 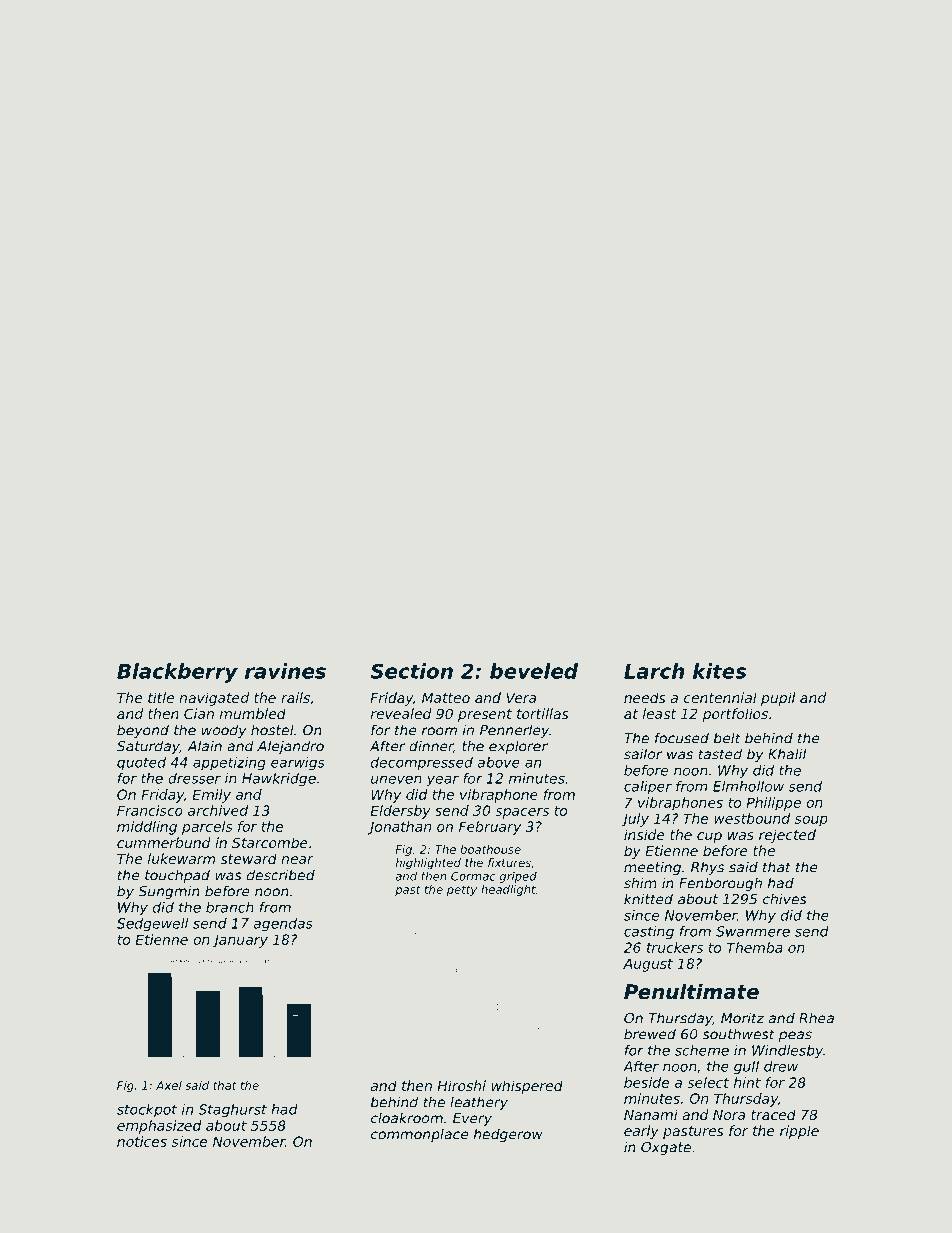 What do you see at coordinates (422, 763) in the page?
I see `decompressed` at bounding box center [422, 763].
